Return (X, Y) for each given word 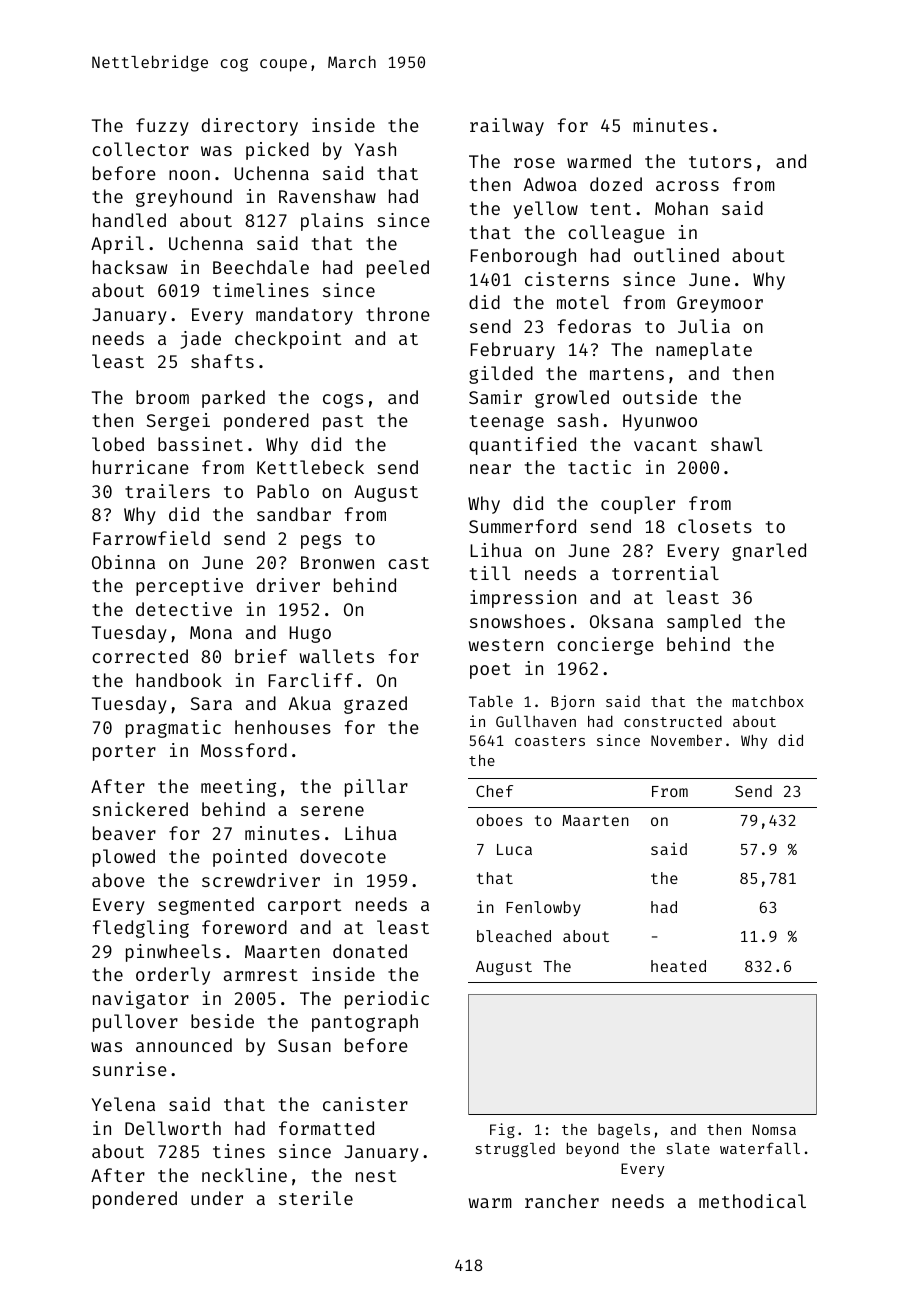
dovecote (343, 856)
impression (523, 599)
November (686, 740)
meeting (238, 788)
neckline (244, 1175)
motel (583, 302)
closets (715, 526)
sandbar (294, 514)
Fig (502, 1130)
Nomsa (774, 1129)
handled (129, 220)
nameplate (704, 351)
